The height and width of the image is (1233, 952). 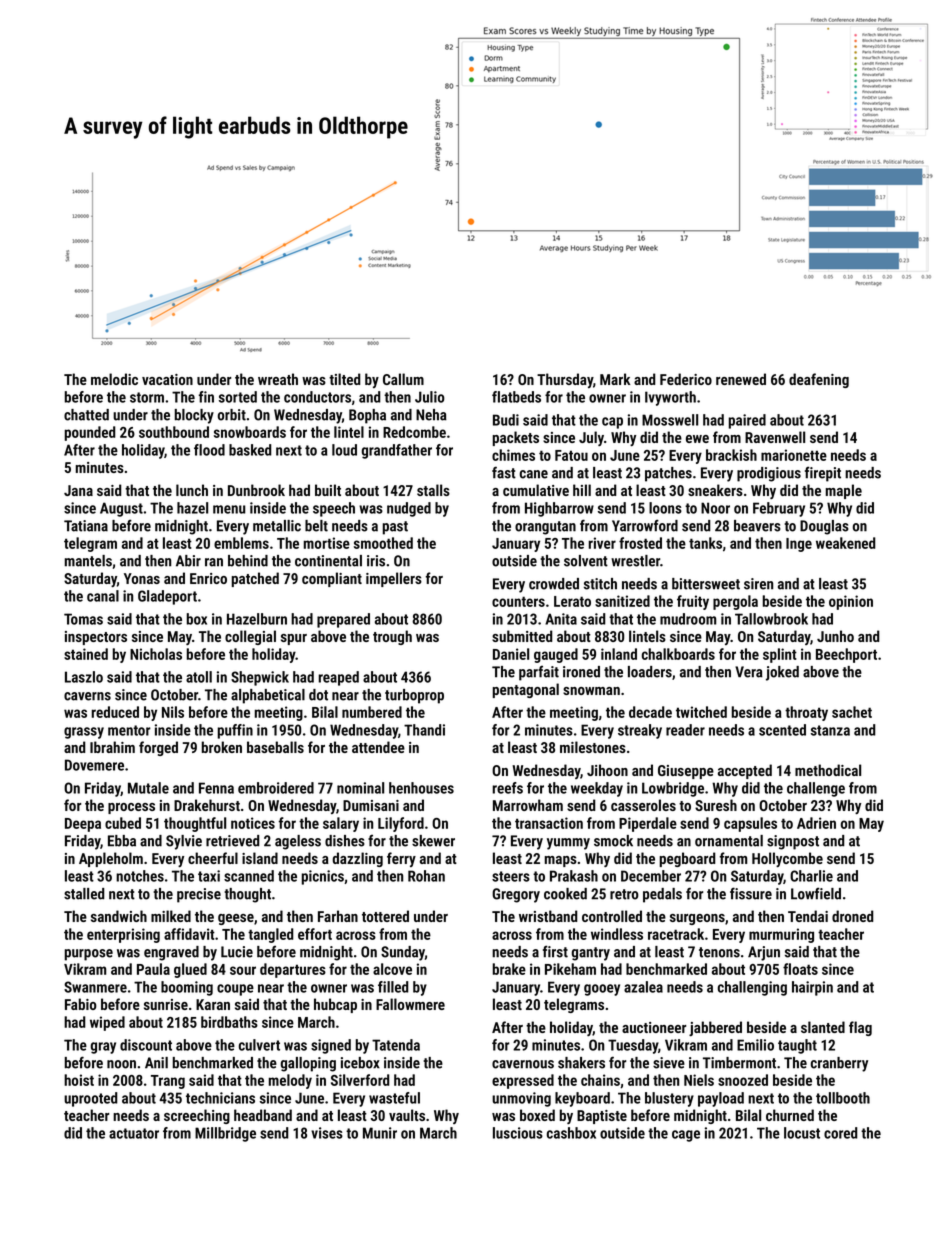 I want to click on Hollycombe, so click(x=787, y=859).
